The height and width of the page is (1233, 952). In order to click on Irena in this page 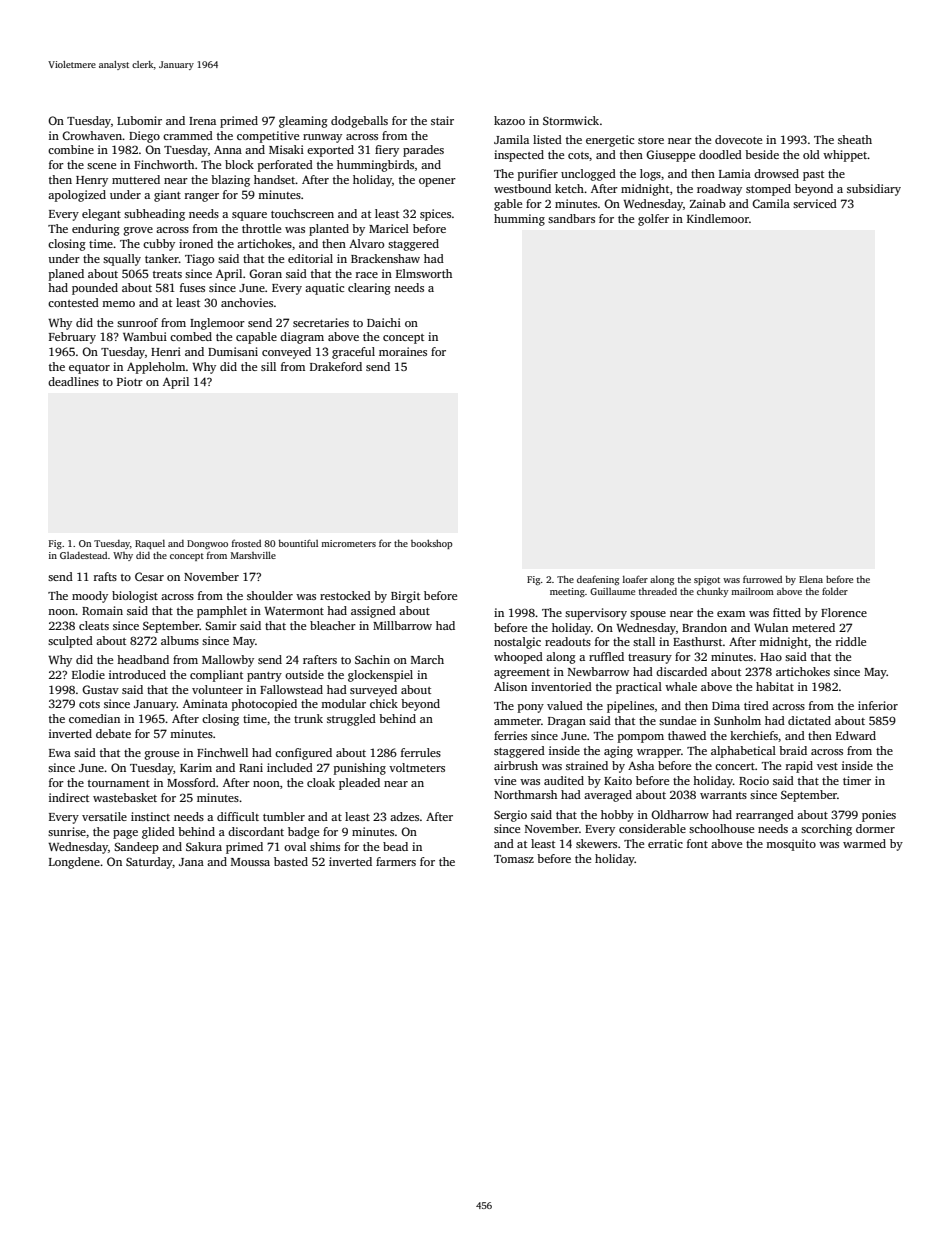, I will do `click(202, 121)`.
